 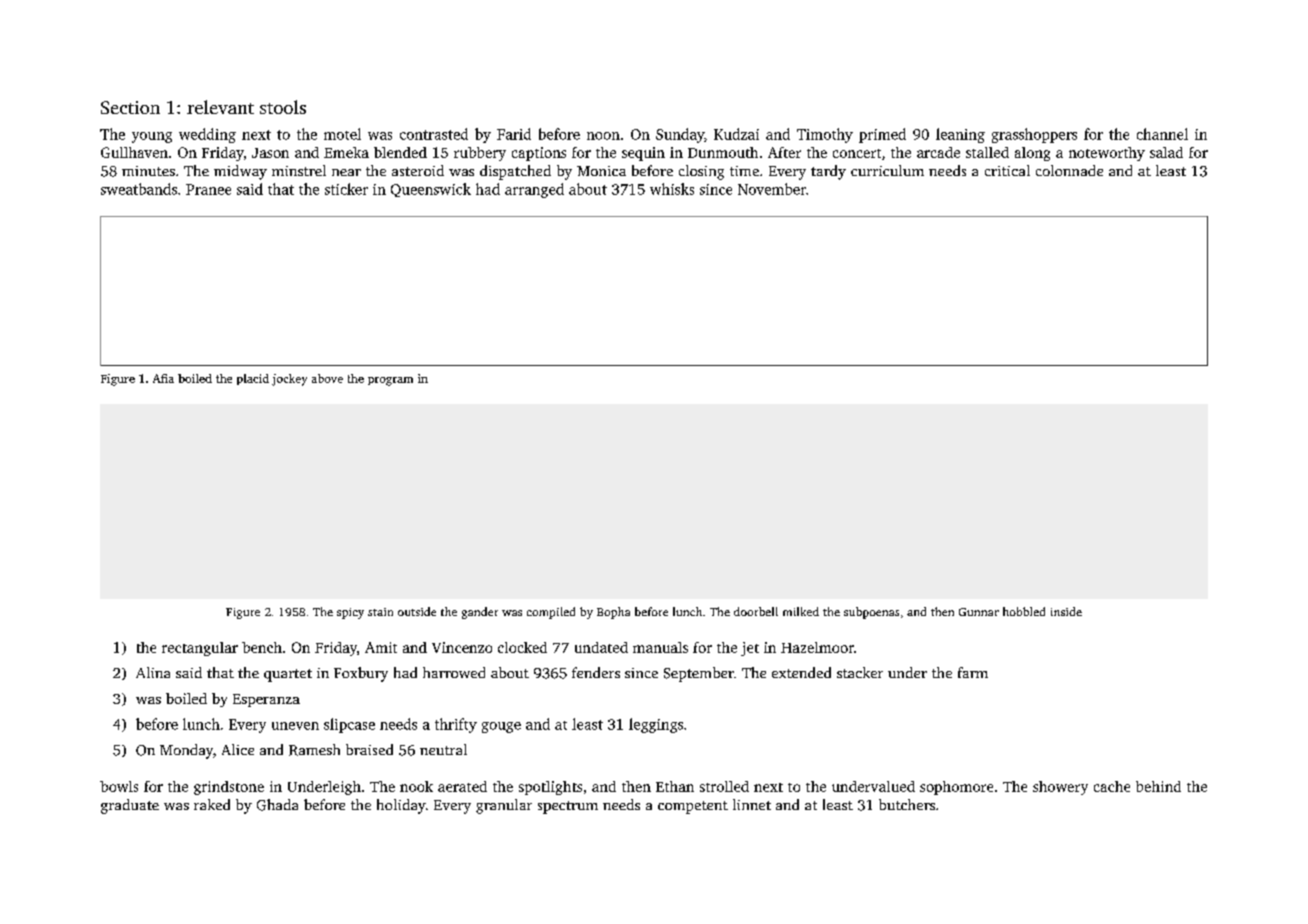 I want to click on Afia, so click(x=163, y=378).
